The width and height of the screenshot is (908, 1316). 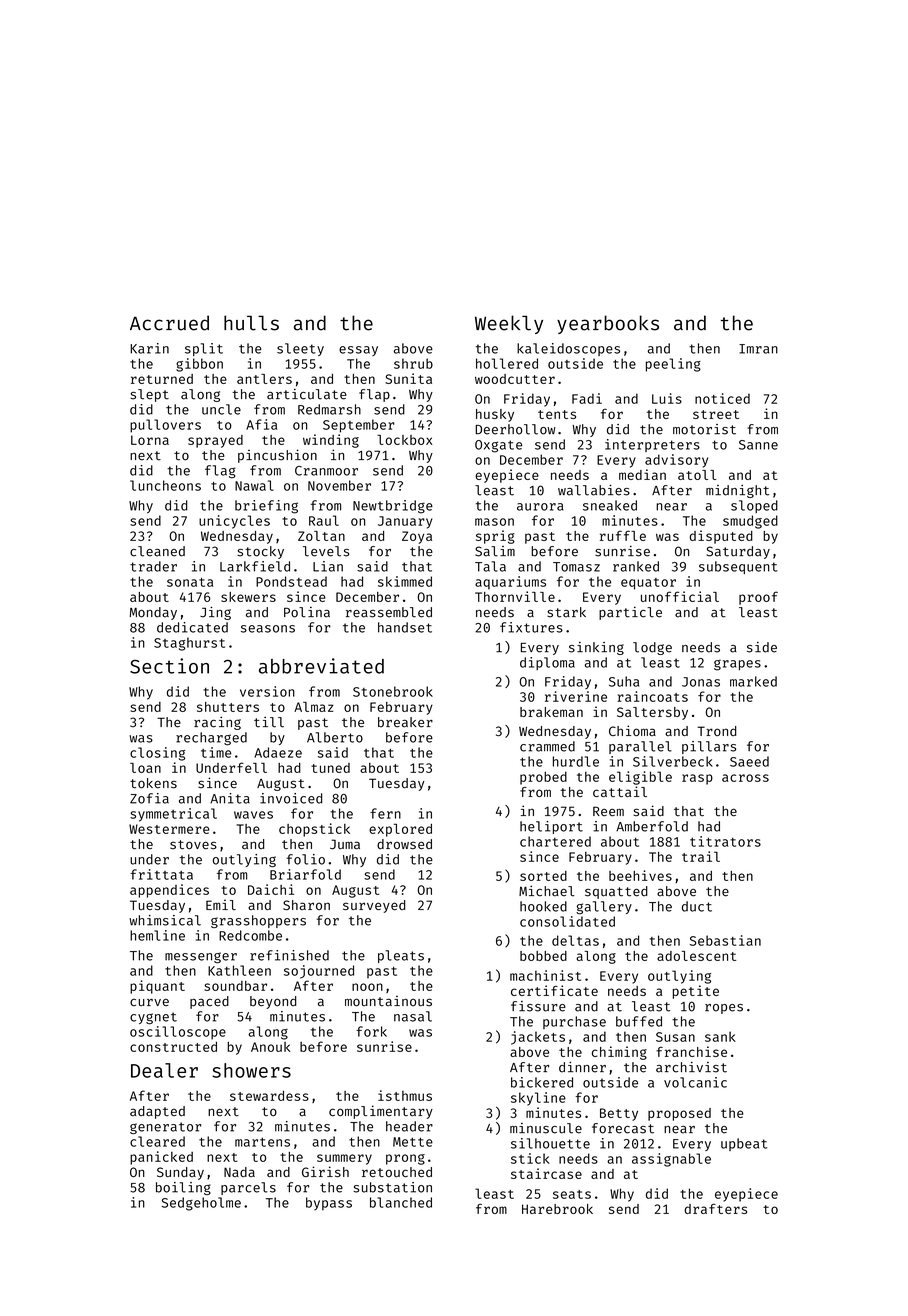 What do you see at coordinates (409, 1126) in the screenshot?
I see `header` at bounding box center [409, 1126].
